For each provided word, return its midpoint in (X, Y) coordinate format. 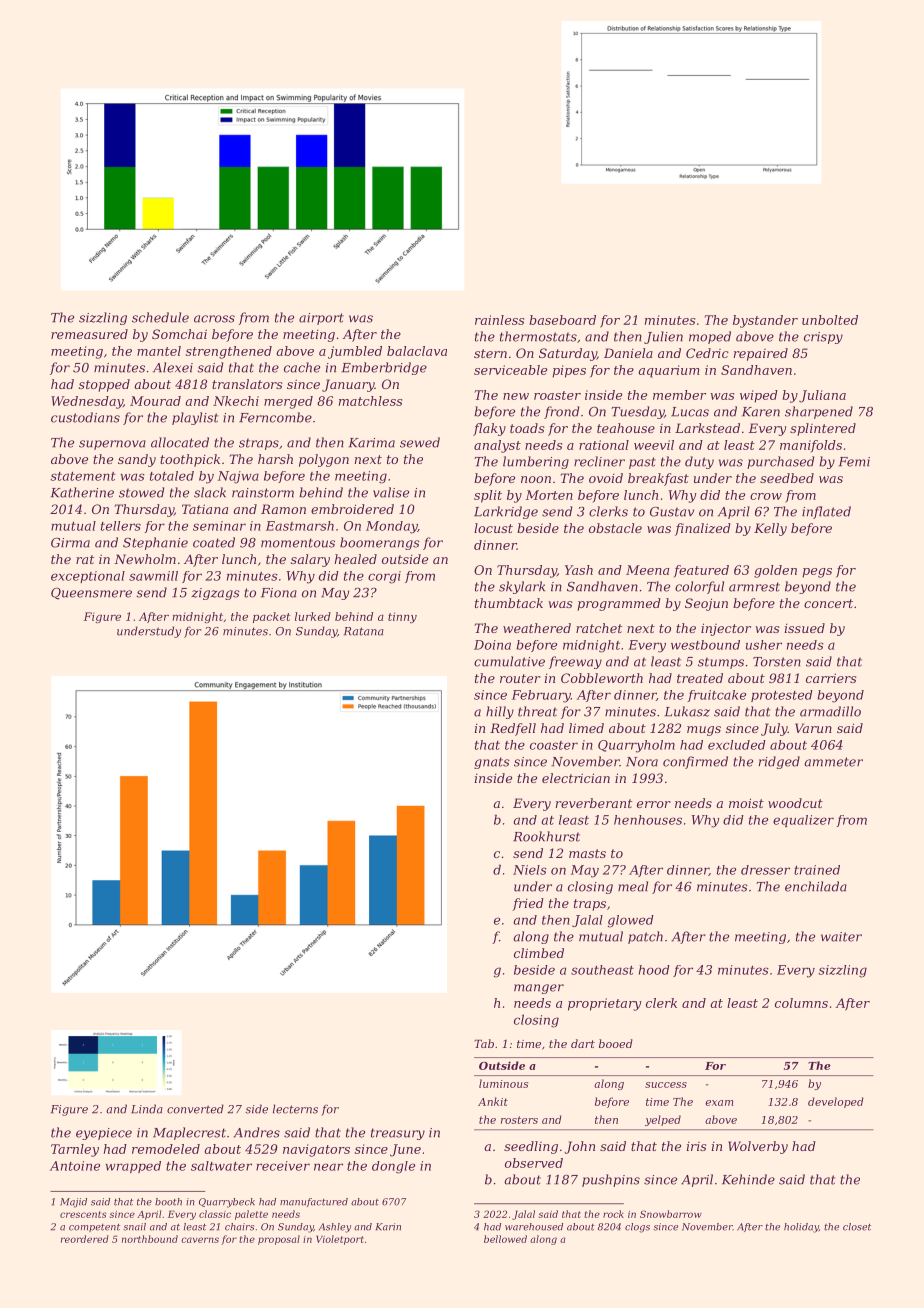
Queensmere (91, 594)
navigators (316, 1150)
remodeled (166, 1149)
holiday (801, 1228)
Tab (484, 1043)
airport (321, 319)
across (214, 319)
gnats (492, 763)
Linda (147, 1109)
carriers (831, 678)
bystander (765, 321)
